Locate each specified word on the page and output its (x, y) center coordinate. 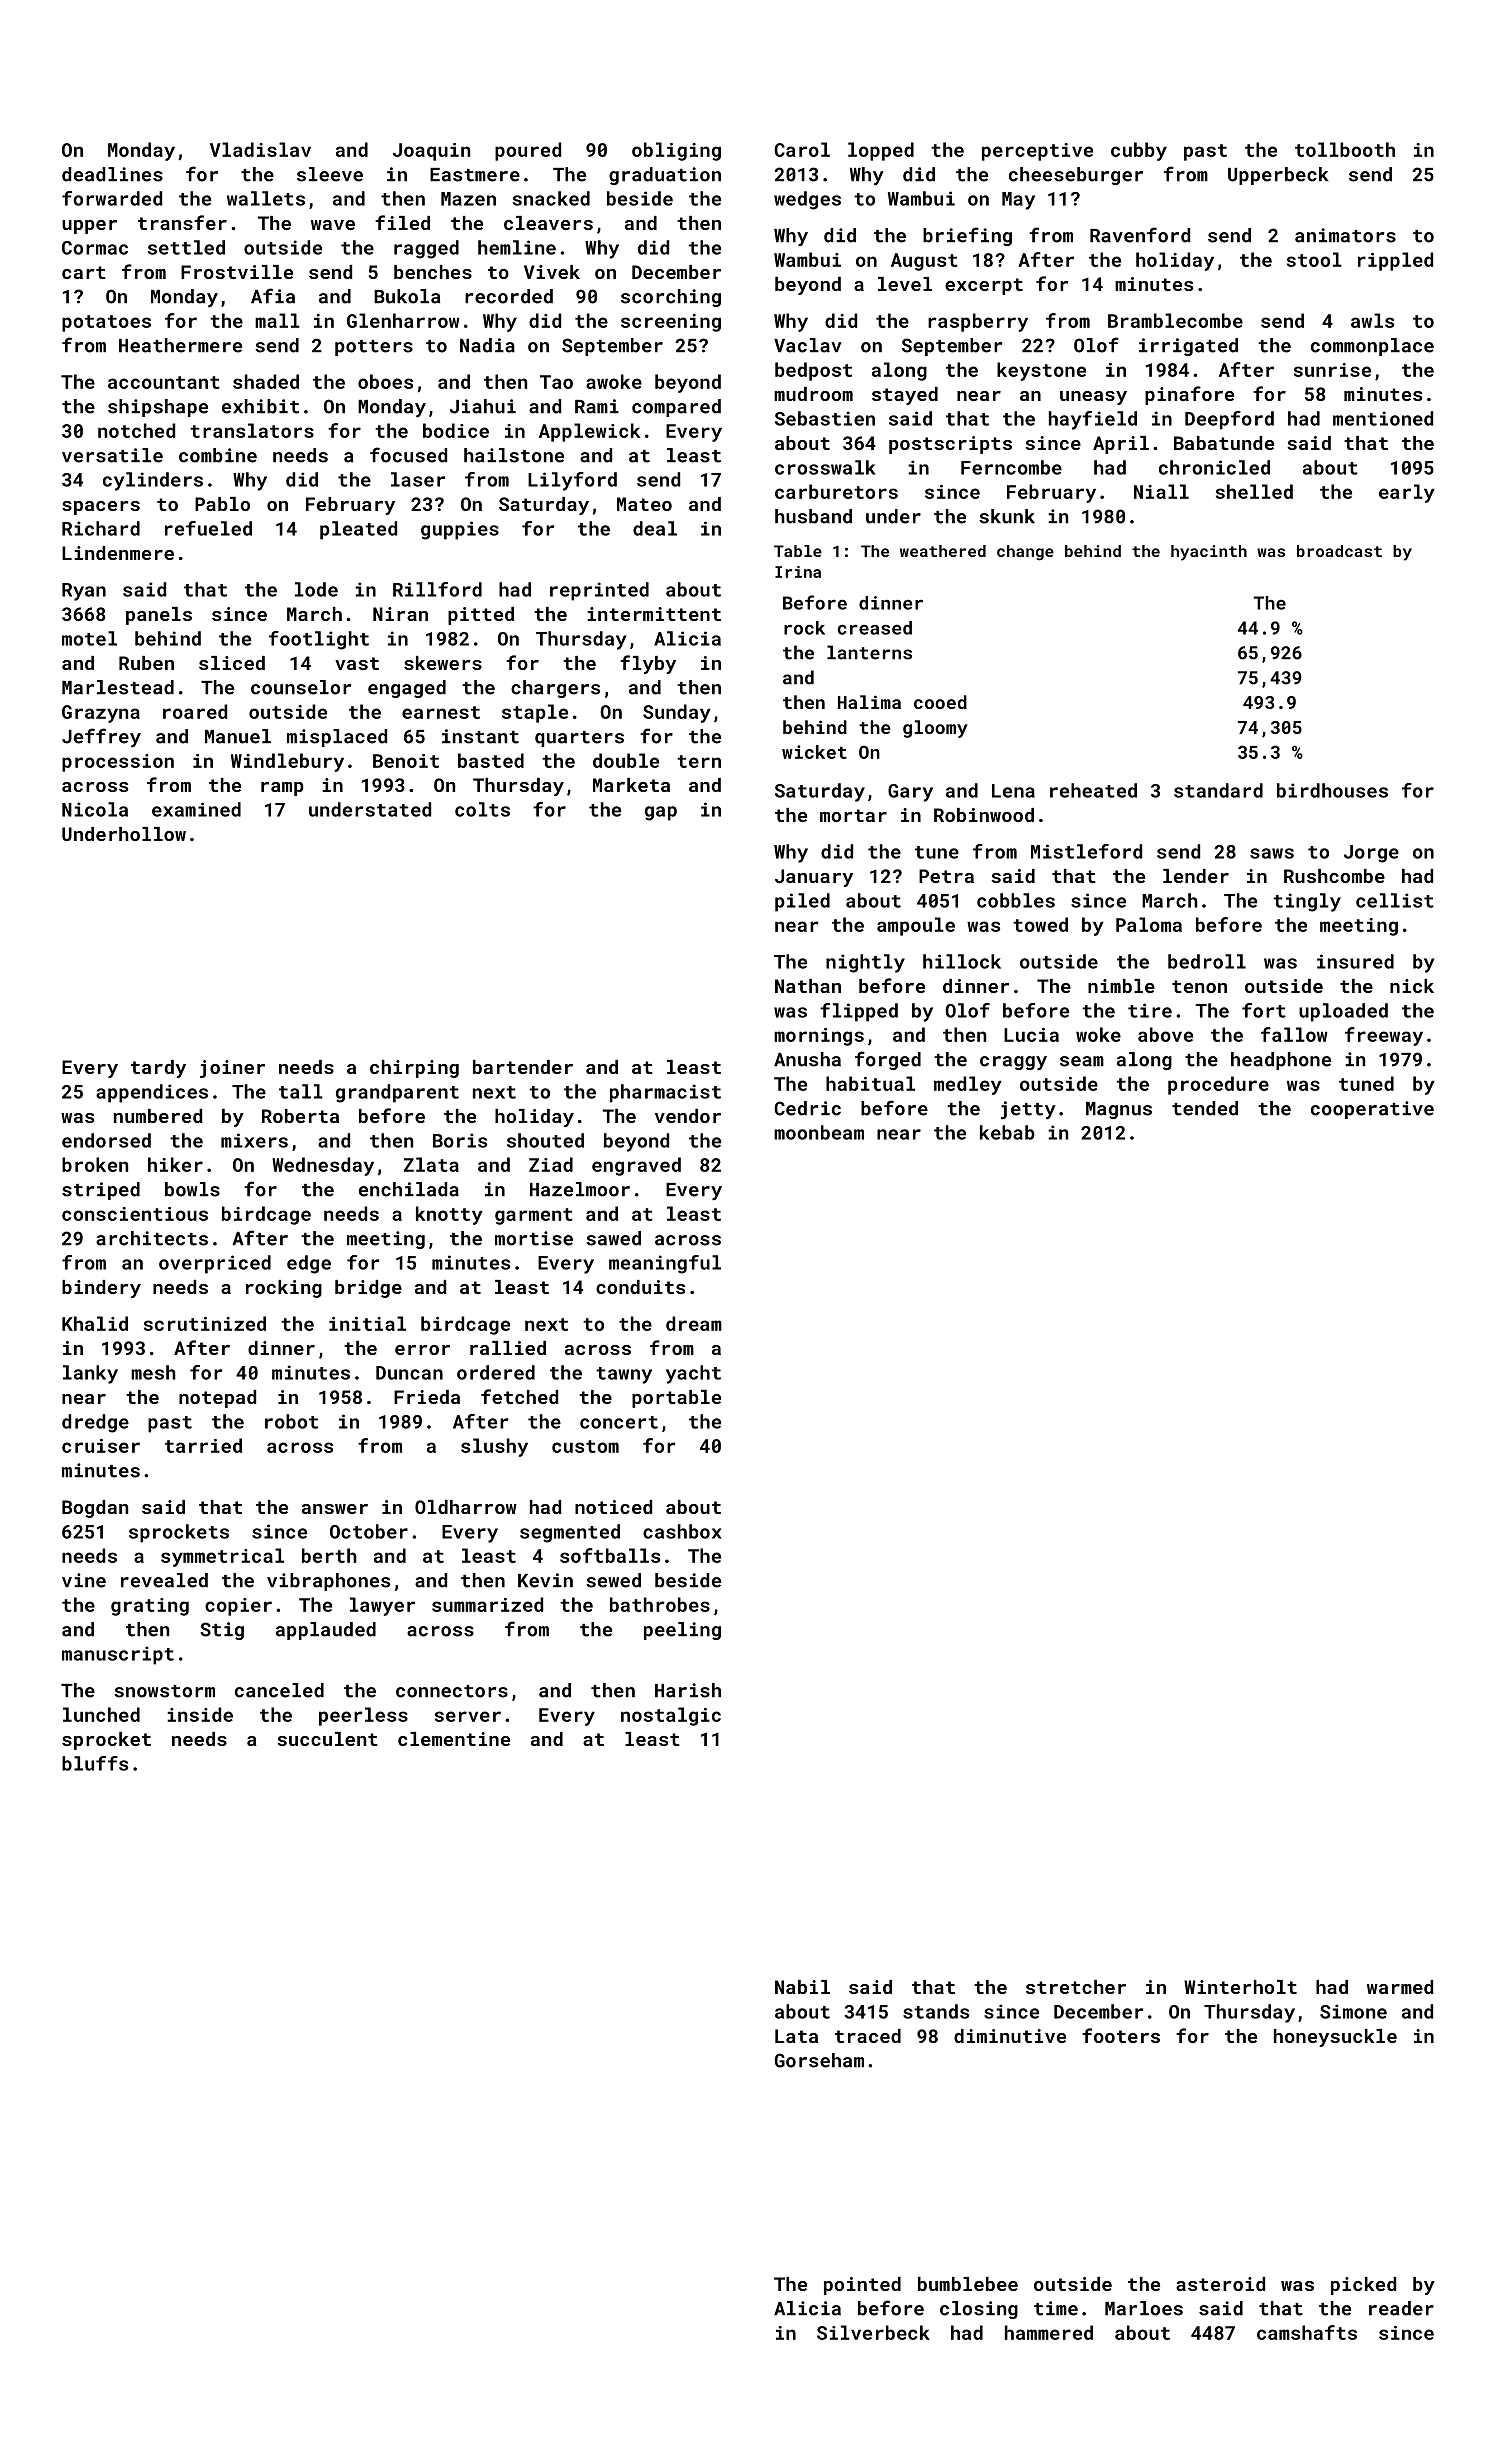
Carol (802, 149)
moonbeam (819, 1132)
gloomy (935, 729)
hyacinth (1209, 553)
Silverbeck (873, 2332)
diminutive (1010, 2036)
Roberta (300, 1116)
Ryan (84, 592)
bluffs (95, 1763)
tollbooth (1345, 149)
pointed (862, 2286)
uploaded (1343, 1012)
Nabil (802, 1987)
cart (84, 272)
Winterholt (1240, 1987)
